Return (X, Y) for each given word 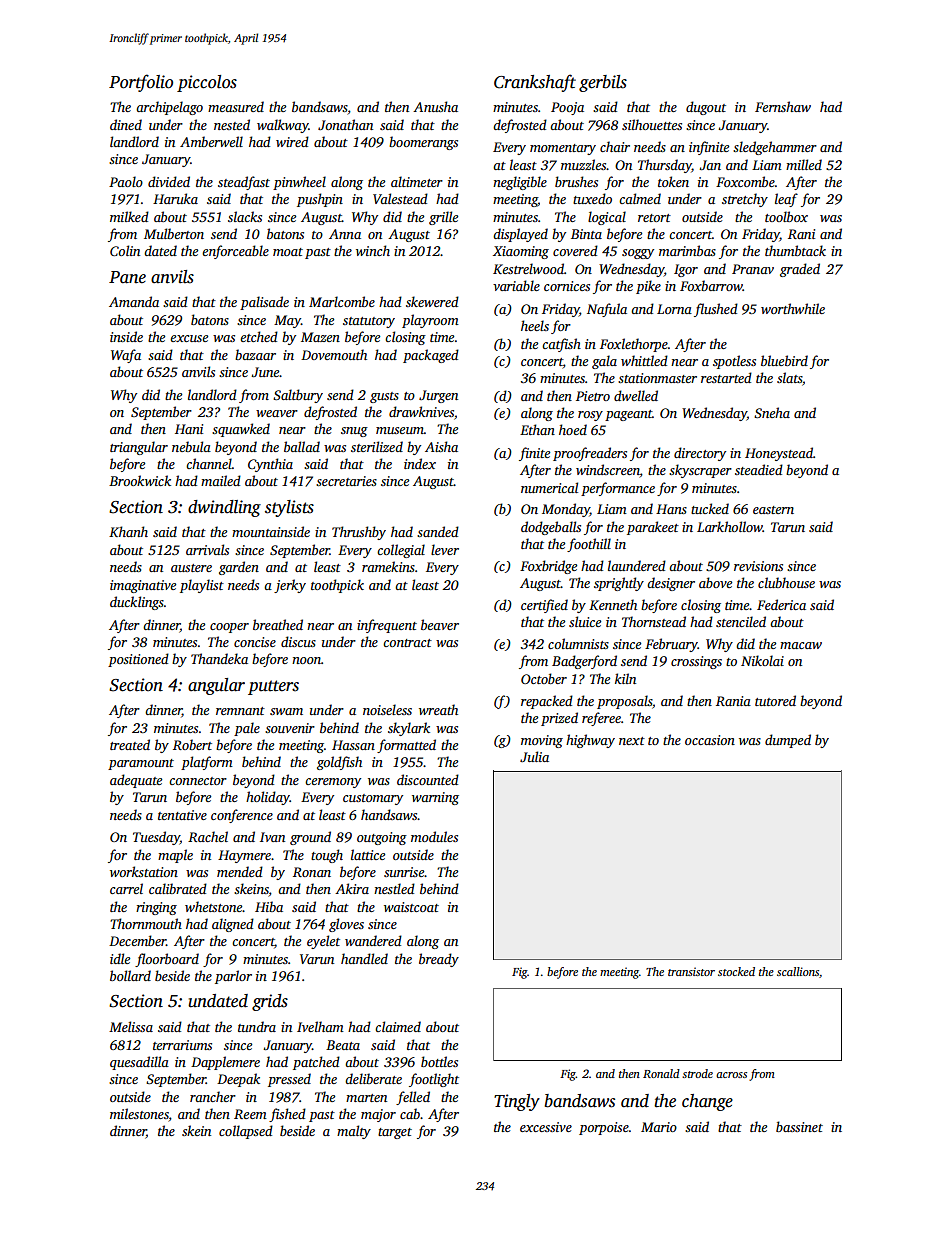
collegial (401, 551)
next (632, 741)
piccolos (207, 83)
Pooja (567, 108)
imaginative (143, 586)
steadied (759, 469)
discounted (428, 779)
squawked (241, 430)
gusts (384, 397)
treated (130, 744)
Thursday (665, 166)
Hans (671, 509)
